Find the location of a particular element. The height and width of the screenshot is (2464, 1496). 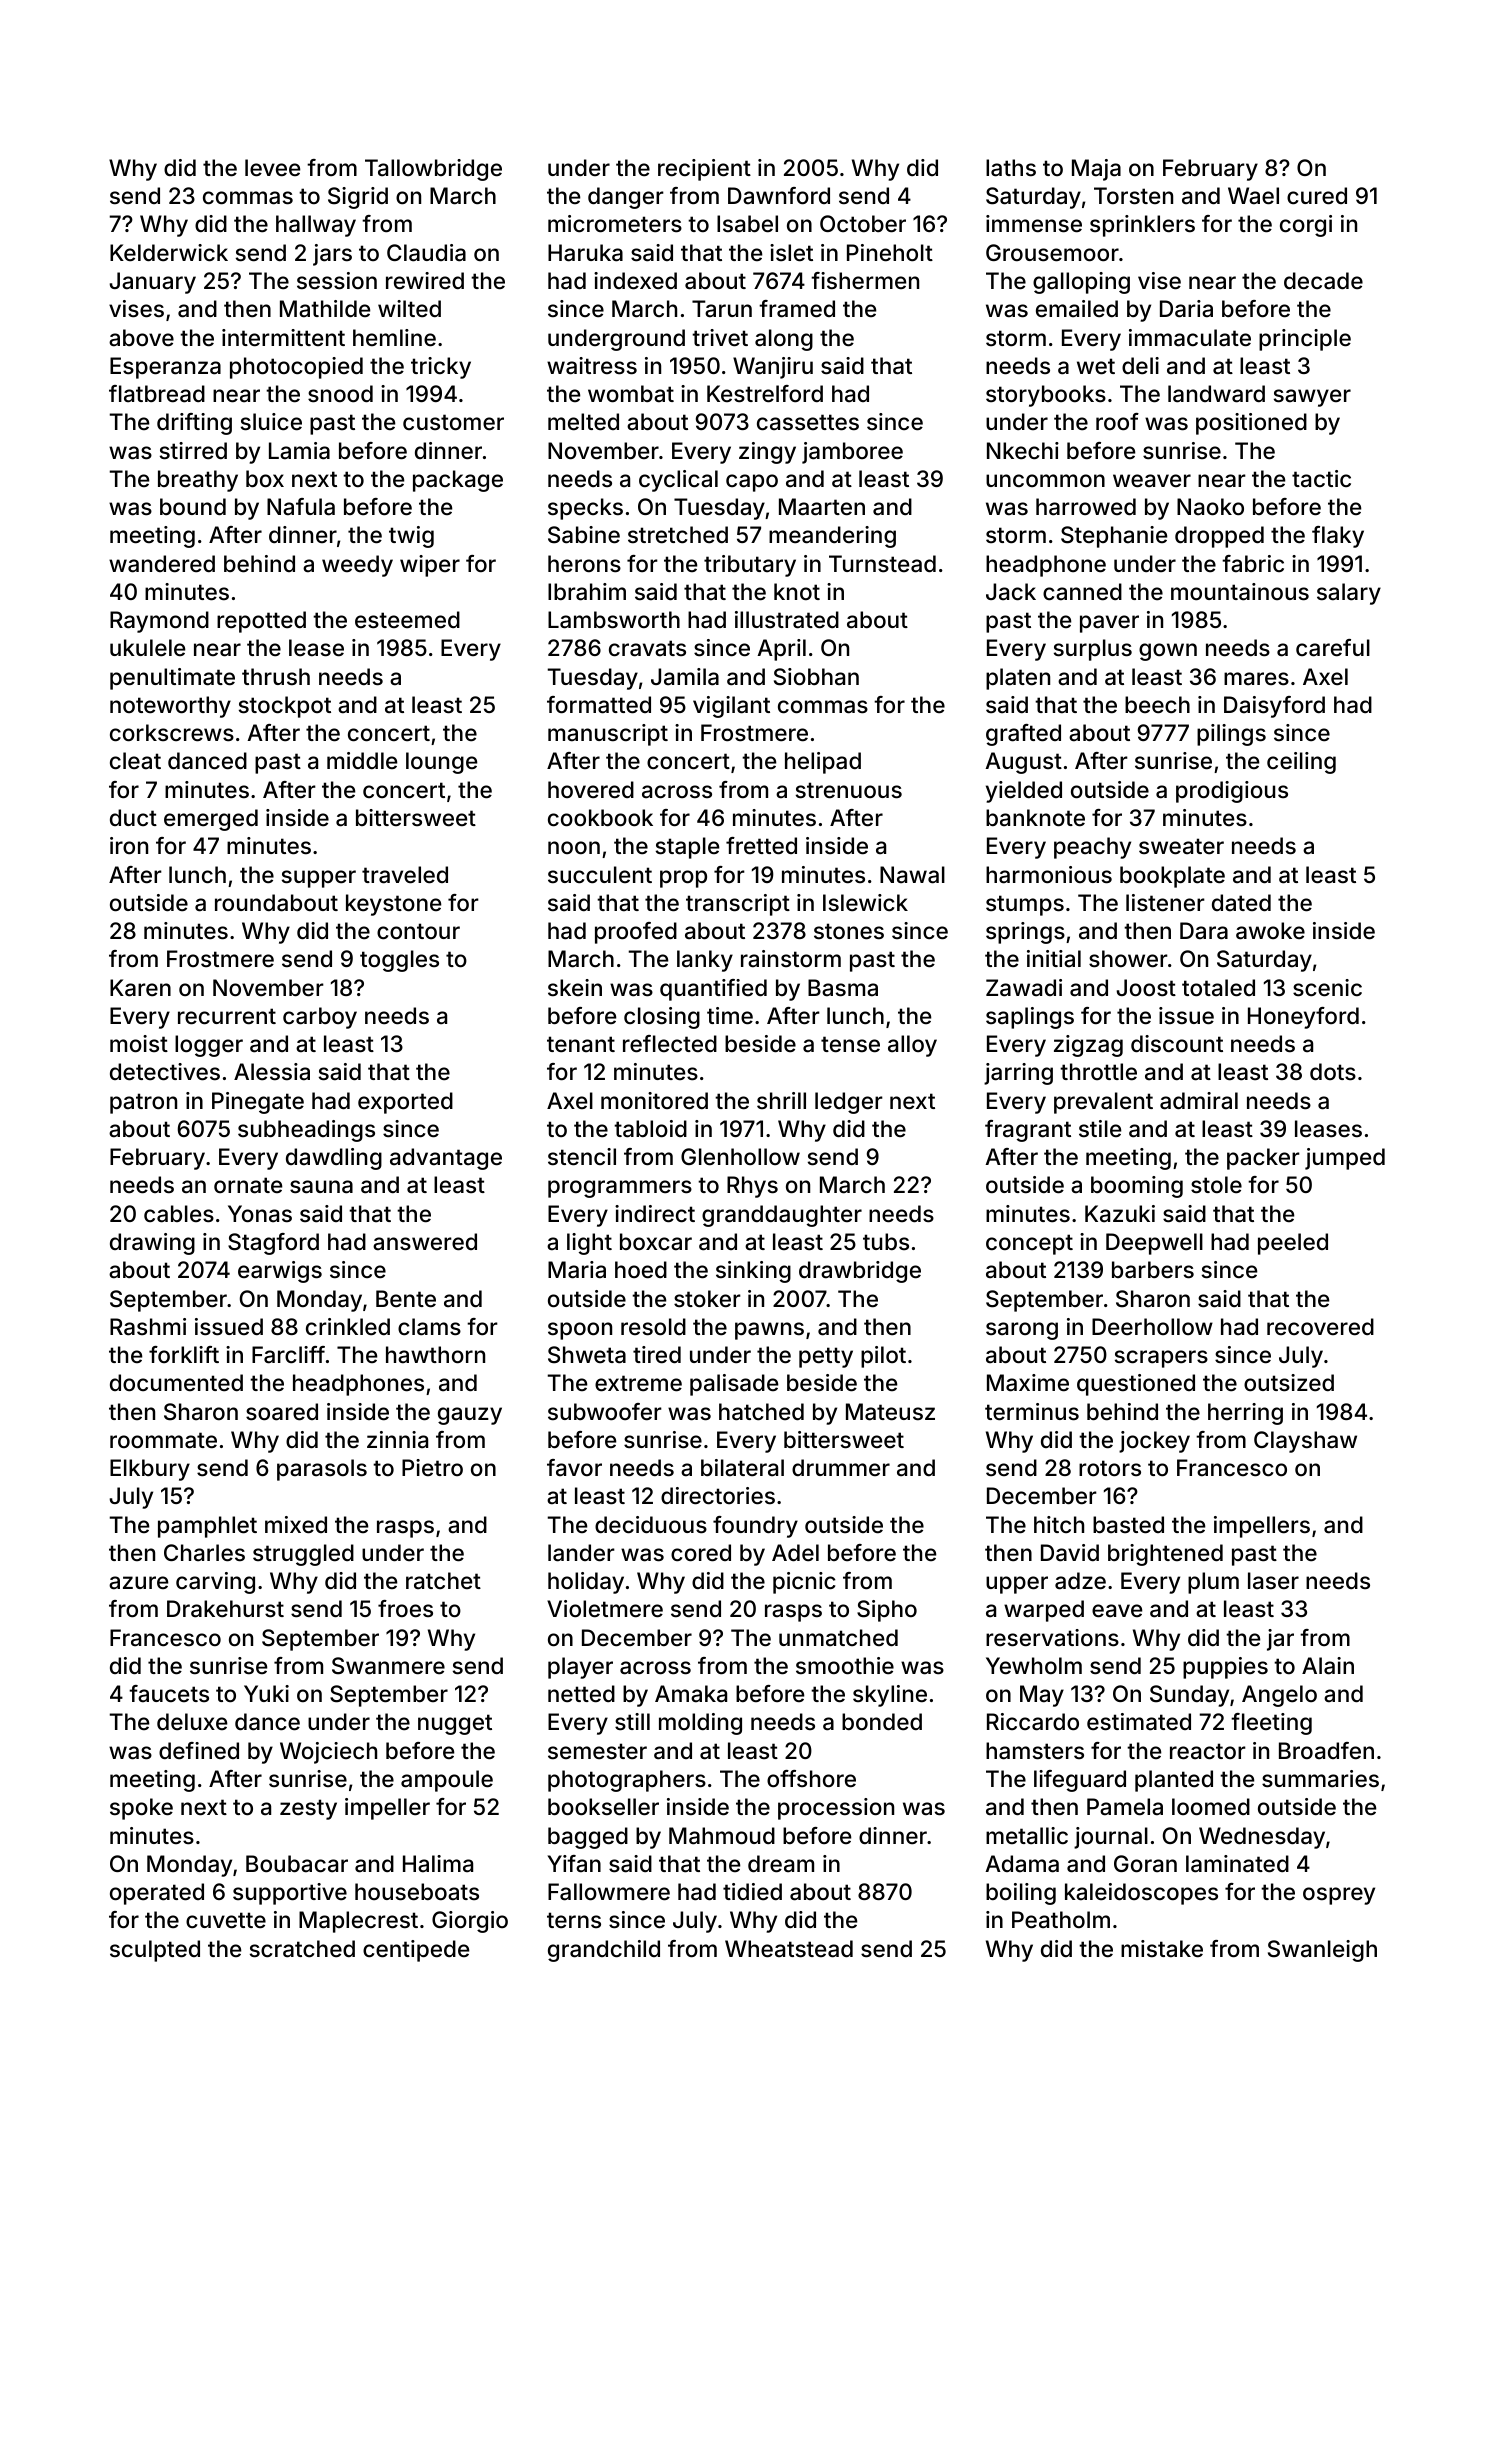

October is located at coordinates (863, 224).
